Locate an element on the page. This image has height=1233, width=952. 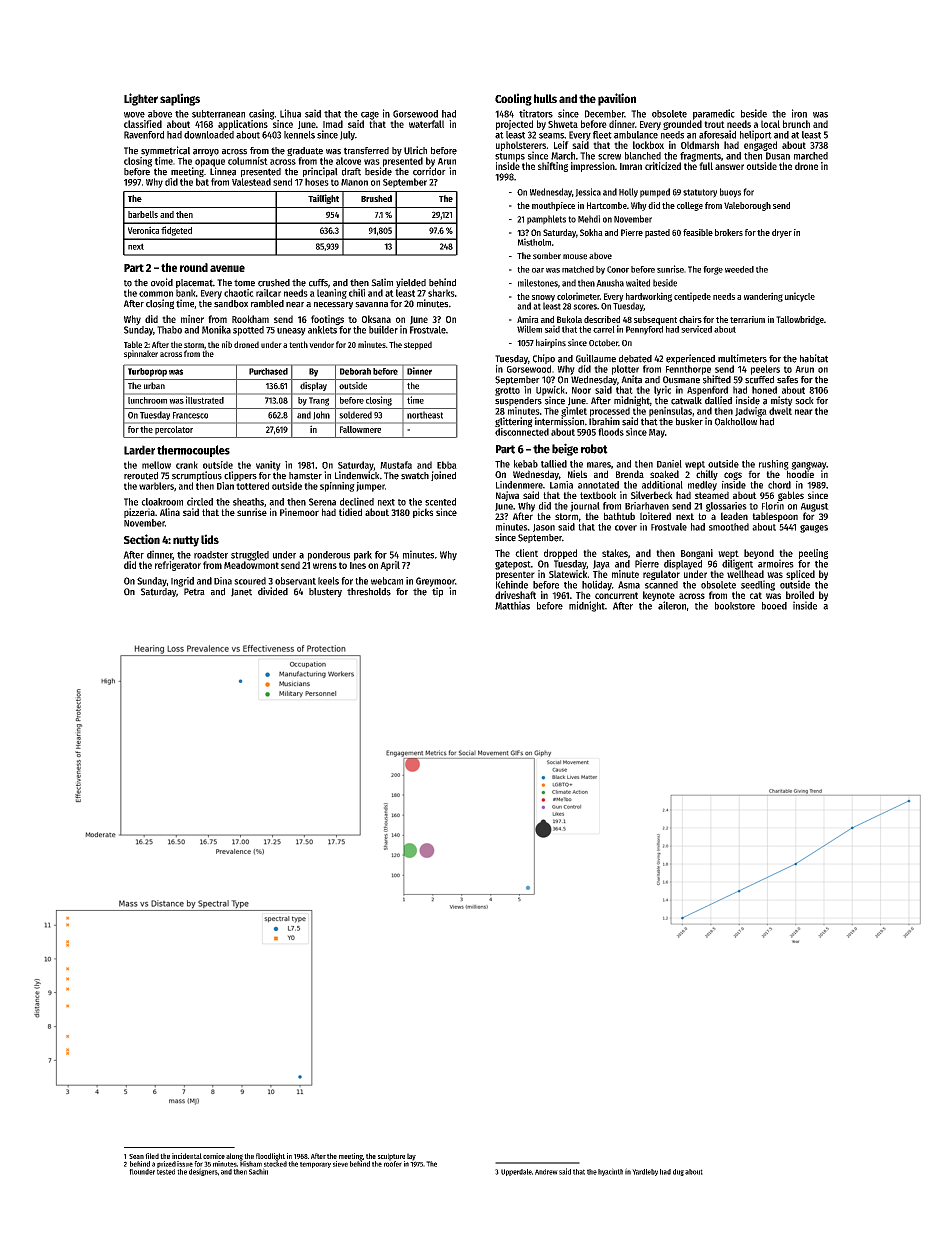
gatepost is located at coordinates (513, 565).
